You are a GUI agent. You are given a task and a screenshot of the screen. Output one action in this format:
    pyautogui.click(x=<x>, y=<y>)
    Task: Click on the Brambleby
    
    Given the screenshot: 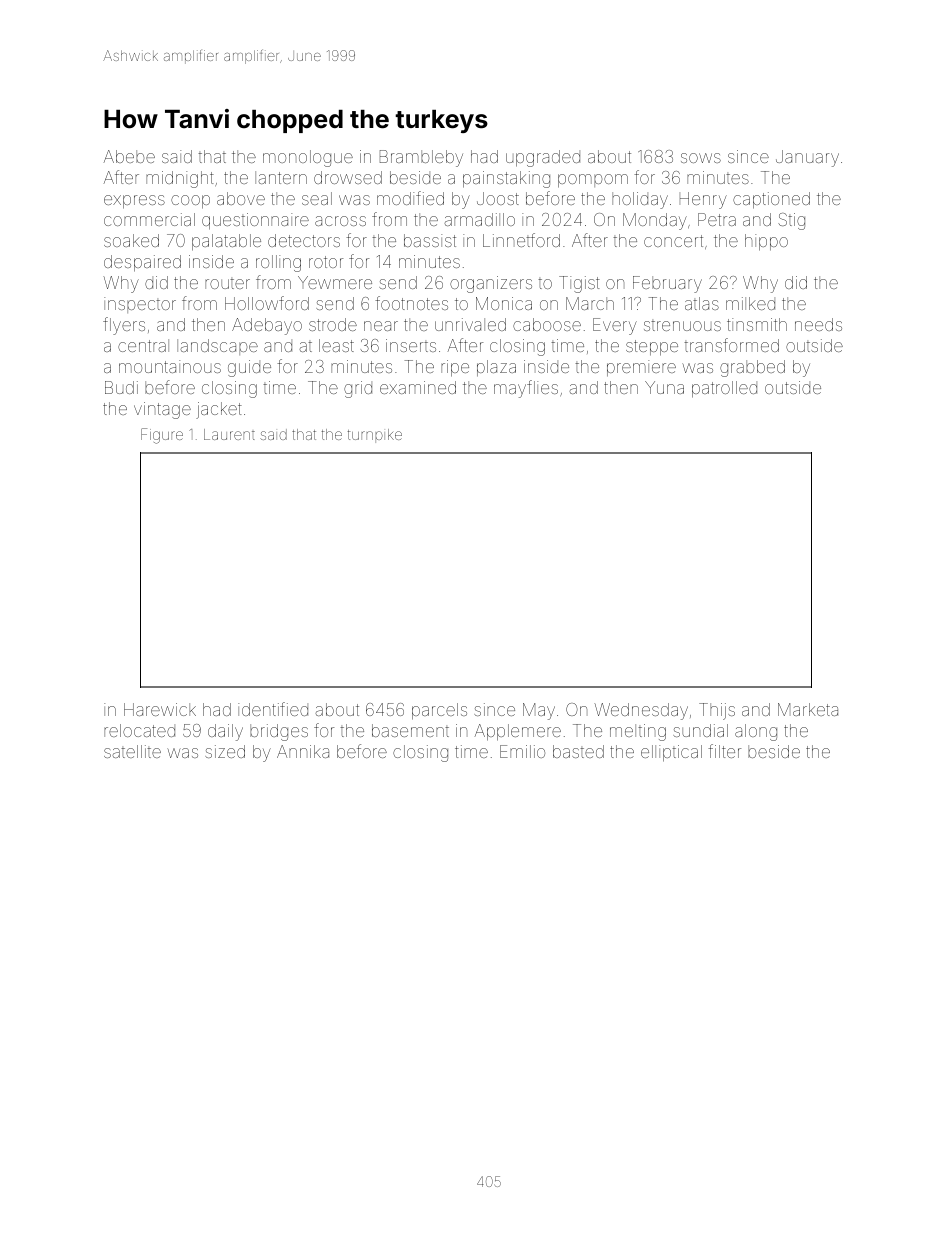 What is the action you would take?
    pyautogui.click(x=421, y=158)
